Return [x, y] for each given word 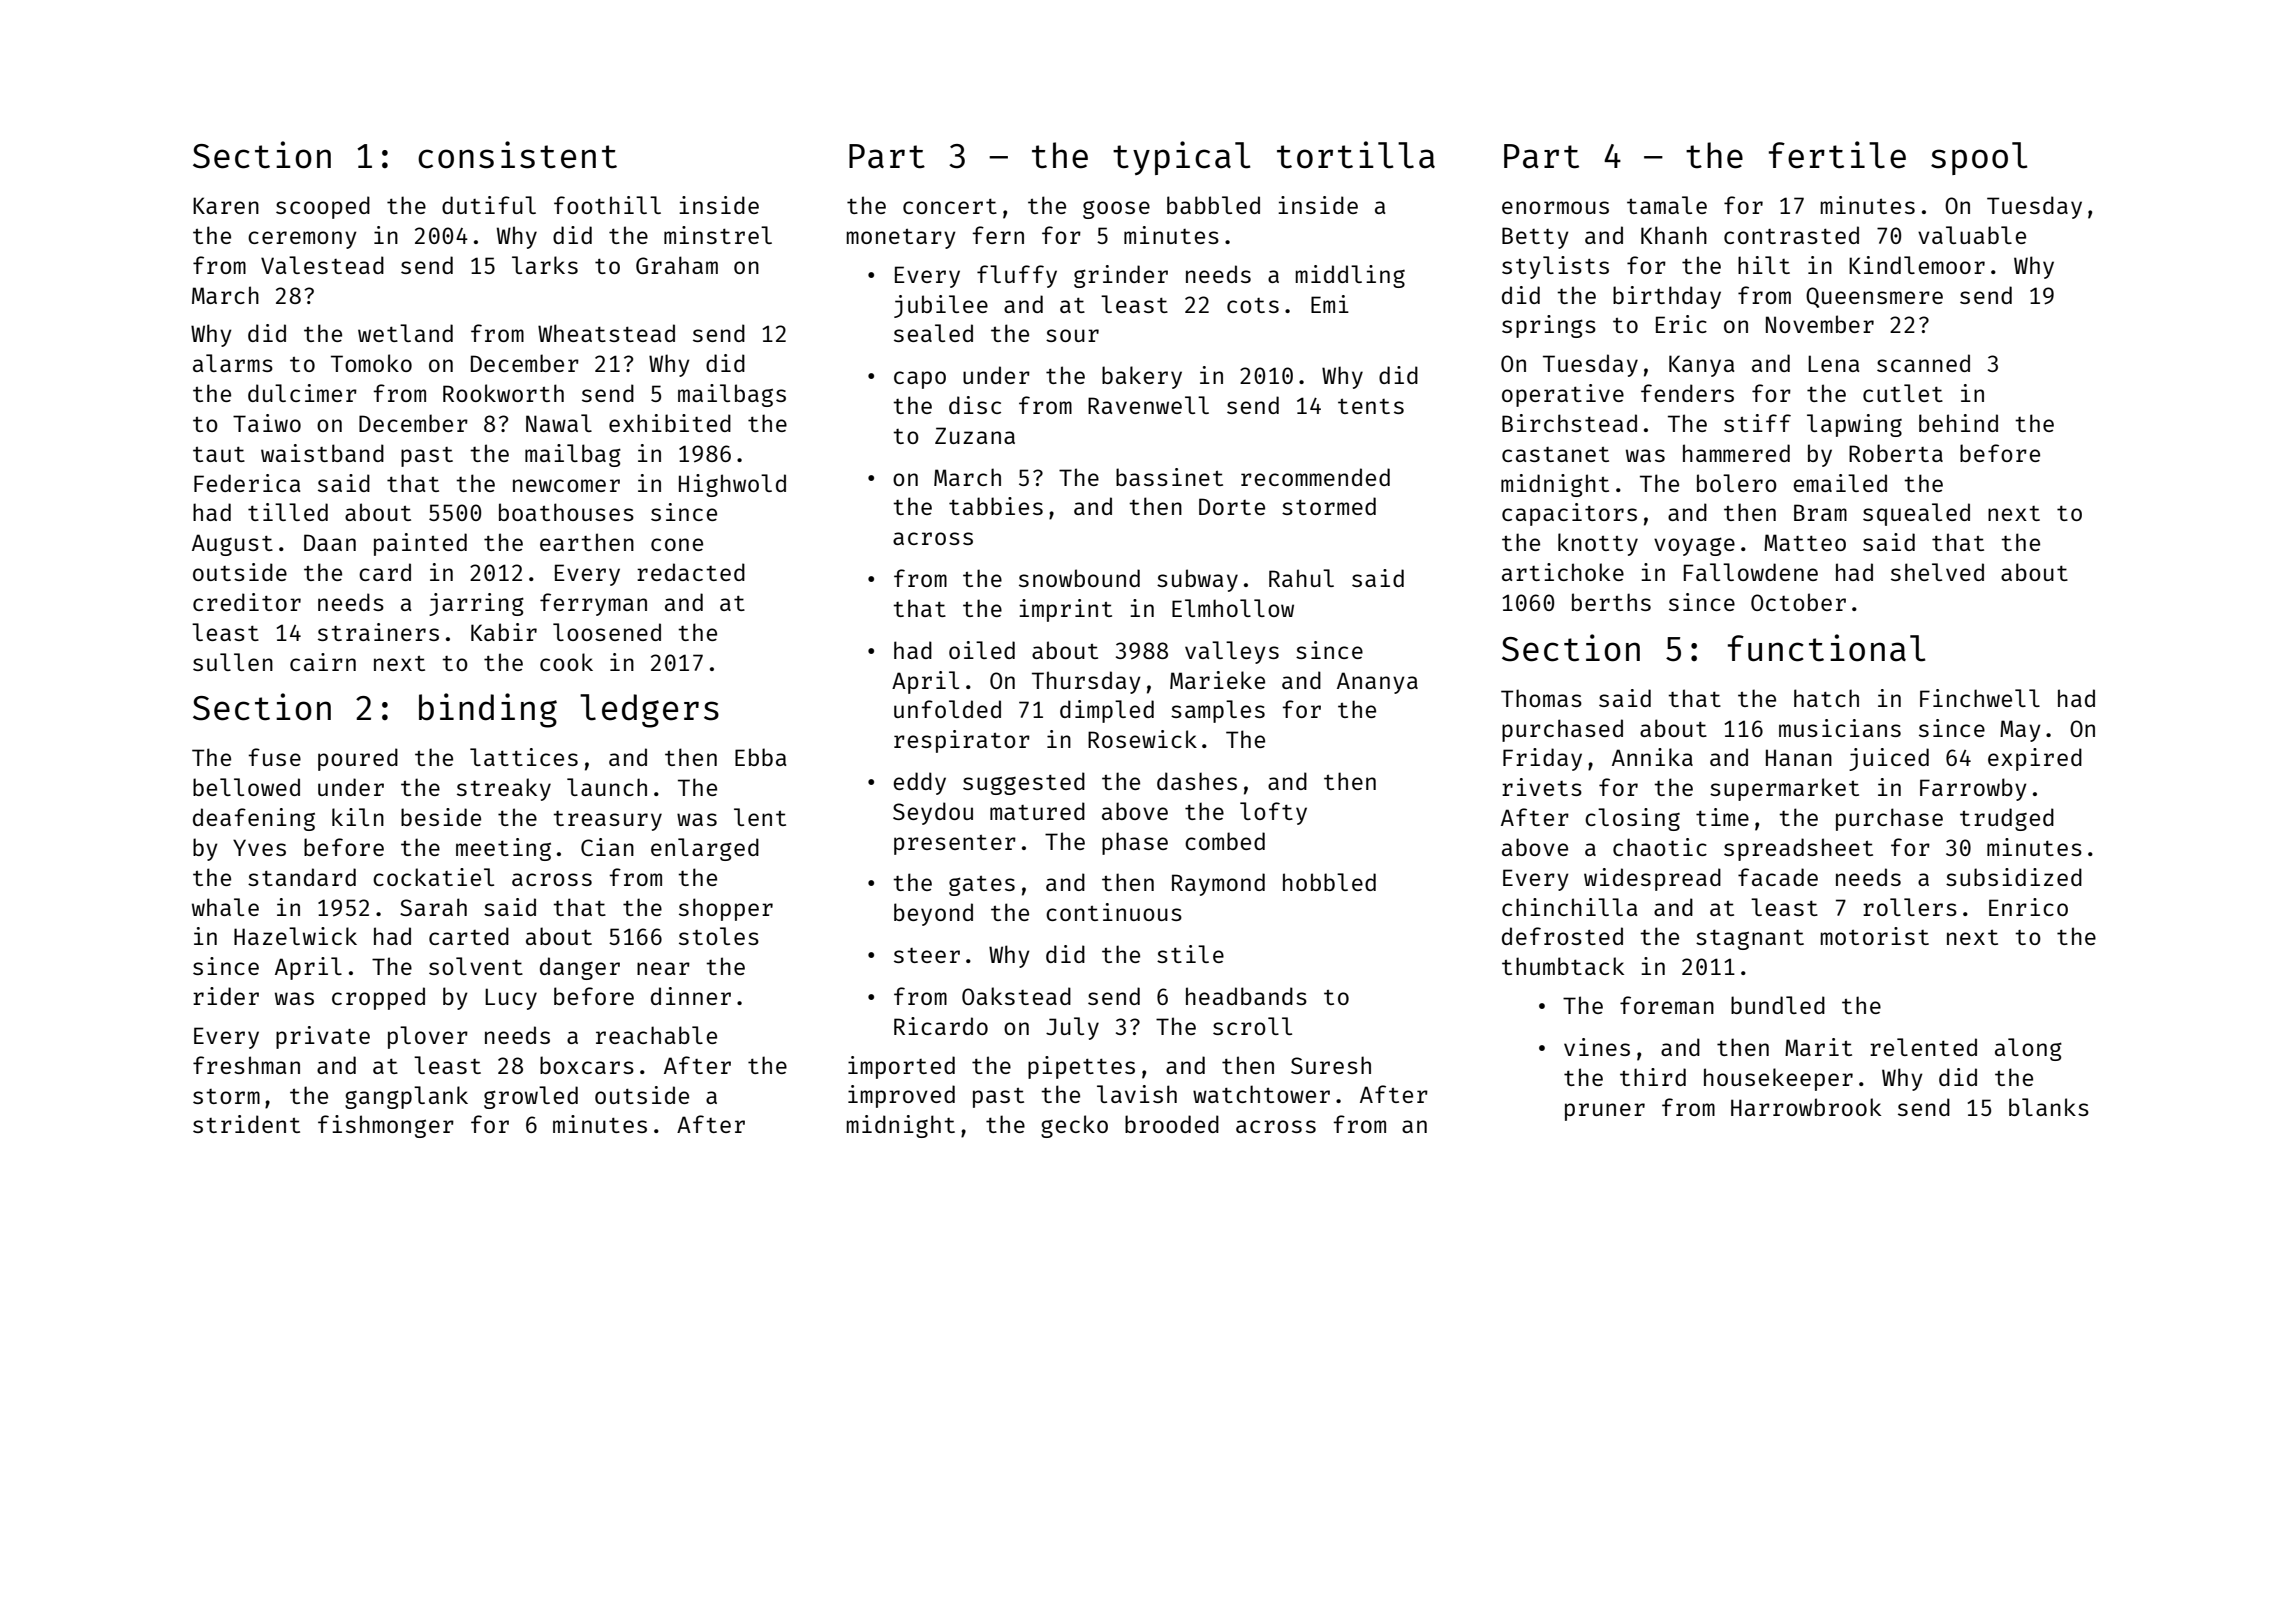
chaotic [1660, 847]
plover [428, 1037]
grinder [1121, 276]
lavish [1137, 1094]
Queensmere [1874, 297]
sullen [233, 662]
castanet [1555, 454]
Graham [677, 265]
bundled [1778, 1005]
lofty [1273, 813]
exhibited [670, 423]
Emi [1330, 304]
